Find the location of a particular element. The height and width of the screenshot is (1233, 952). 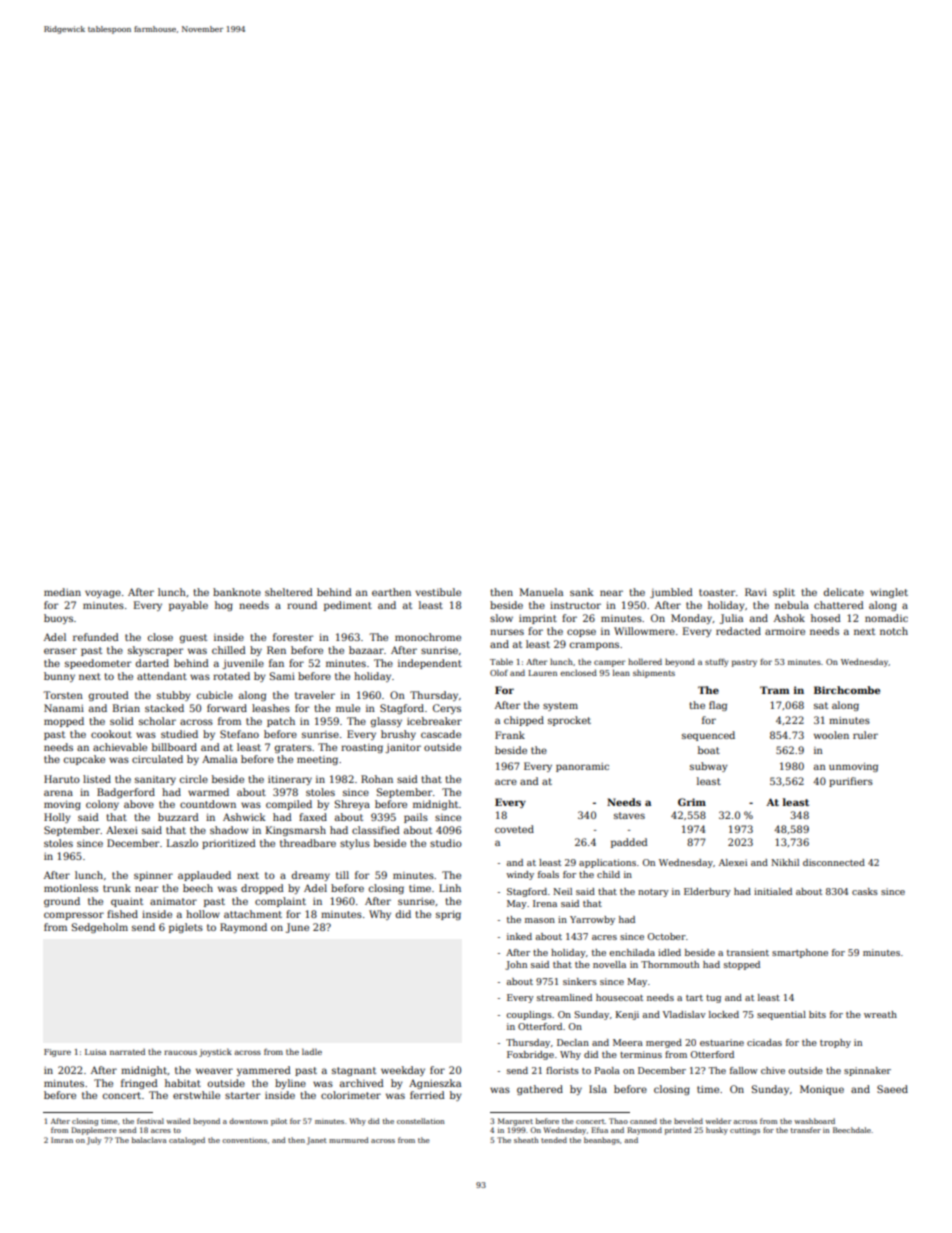

nurses is located at coordinates (507, 632).
